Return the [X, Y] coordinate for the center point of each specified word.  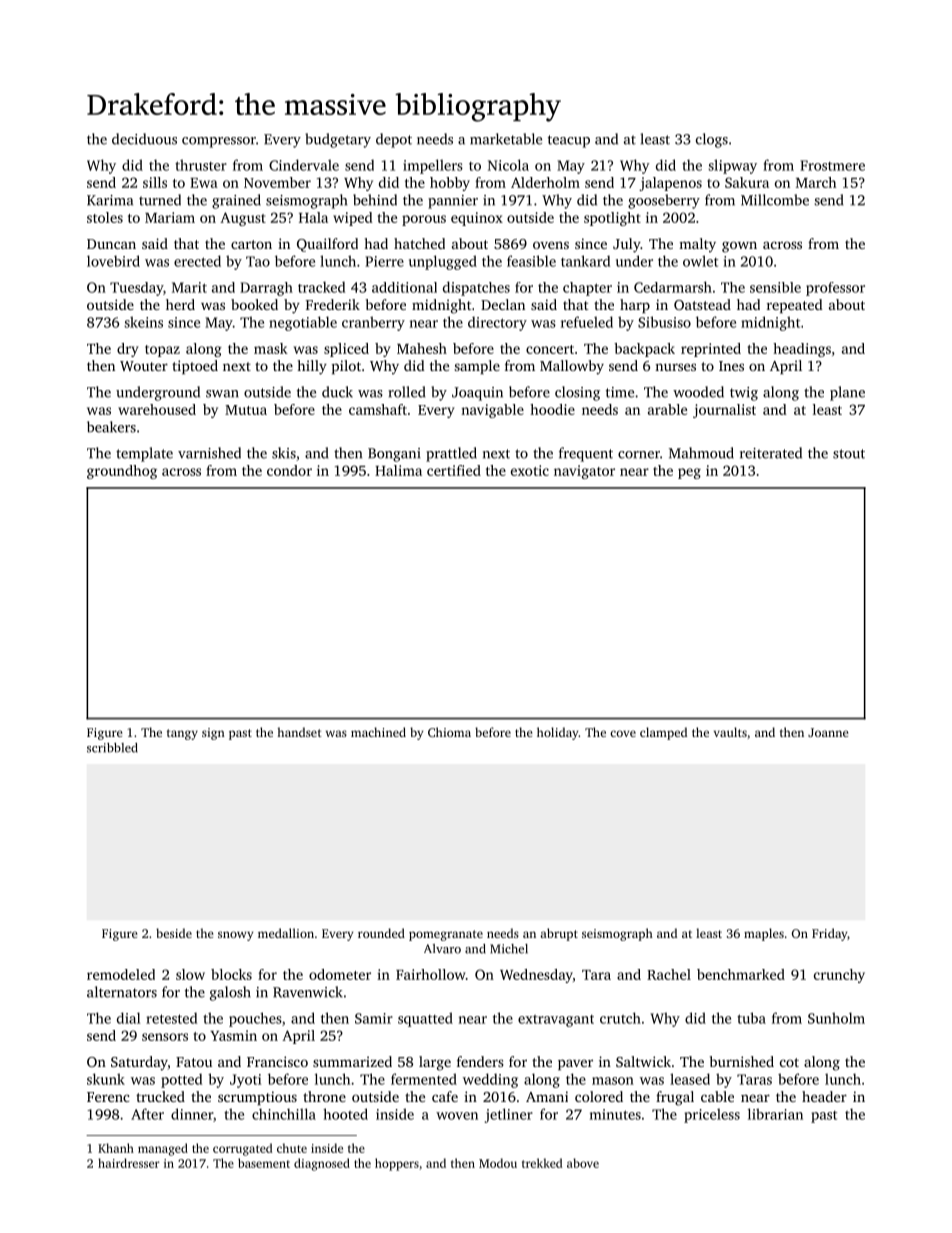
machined [378, 732]
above [583, 1163]
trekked [542, 1163]
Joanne [828, 732]
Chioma [449, 732]
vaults [730, 732]
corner [639, 455]
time [620, 392]
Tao [258, 261]
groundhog [122, 472]
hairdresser [129, 1163]
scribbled [112, 748]
